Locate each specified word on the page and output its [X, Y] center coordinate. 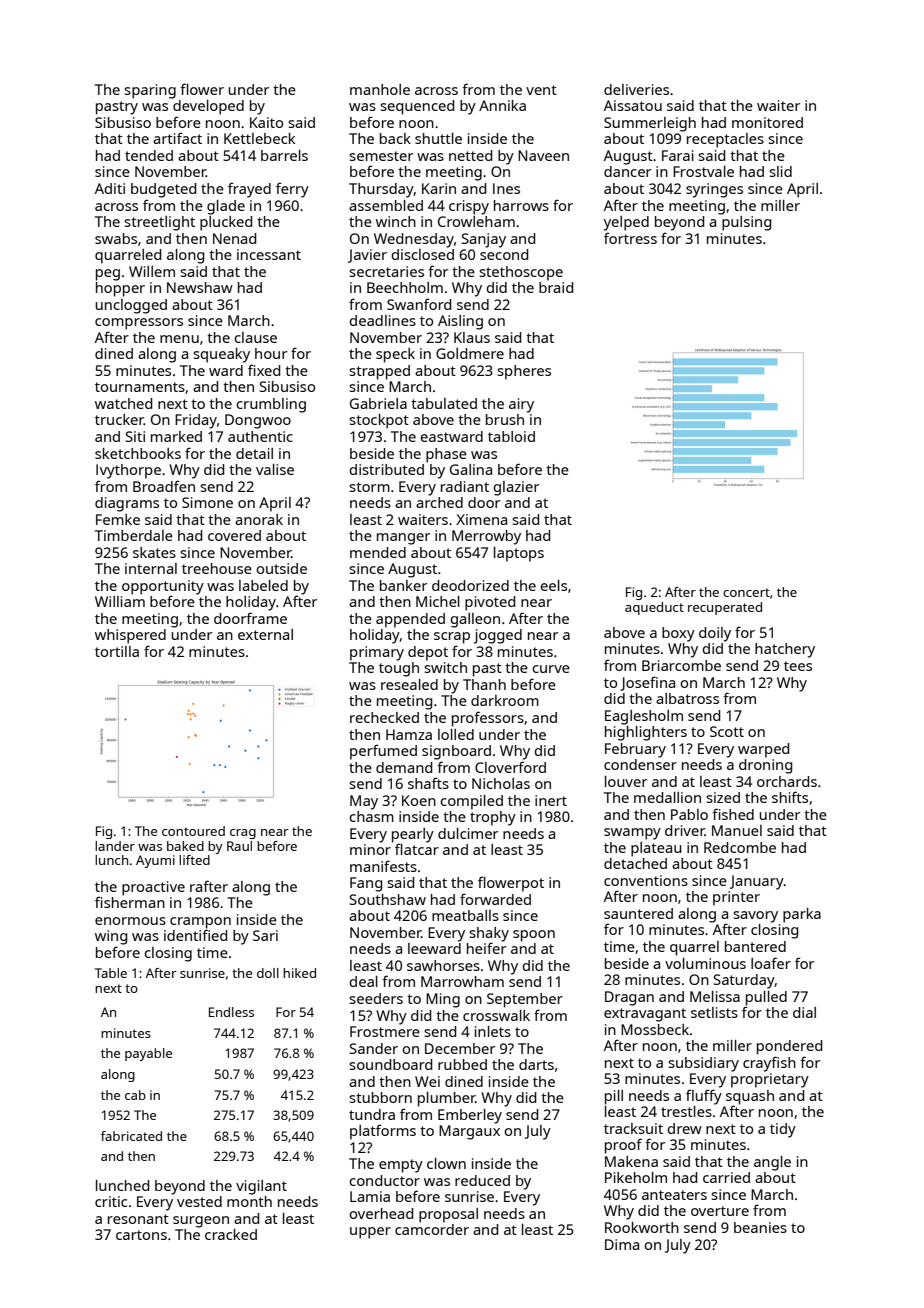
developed [208, 107]
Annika [502, 105]
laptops [519, 554]
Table [111, 973]
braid [556, 287]
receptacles [725, 140]
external [265, 634]
